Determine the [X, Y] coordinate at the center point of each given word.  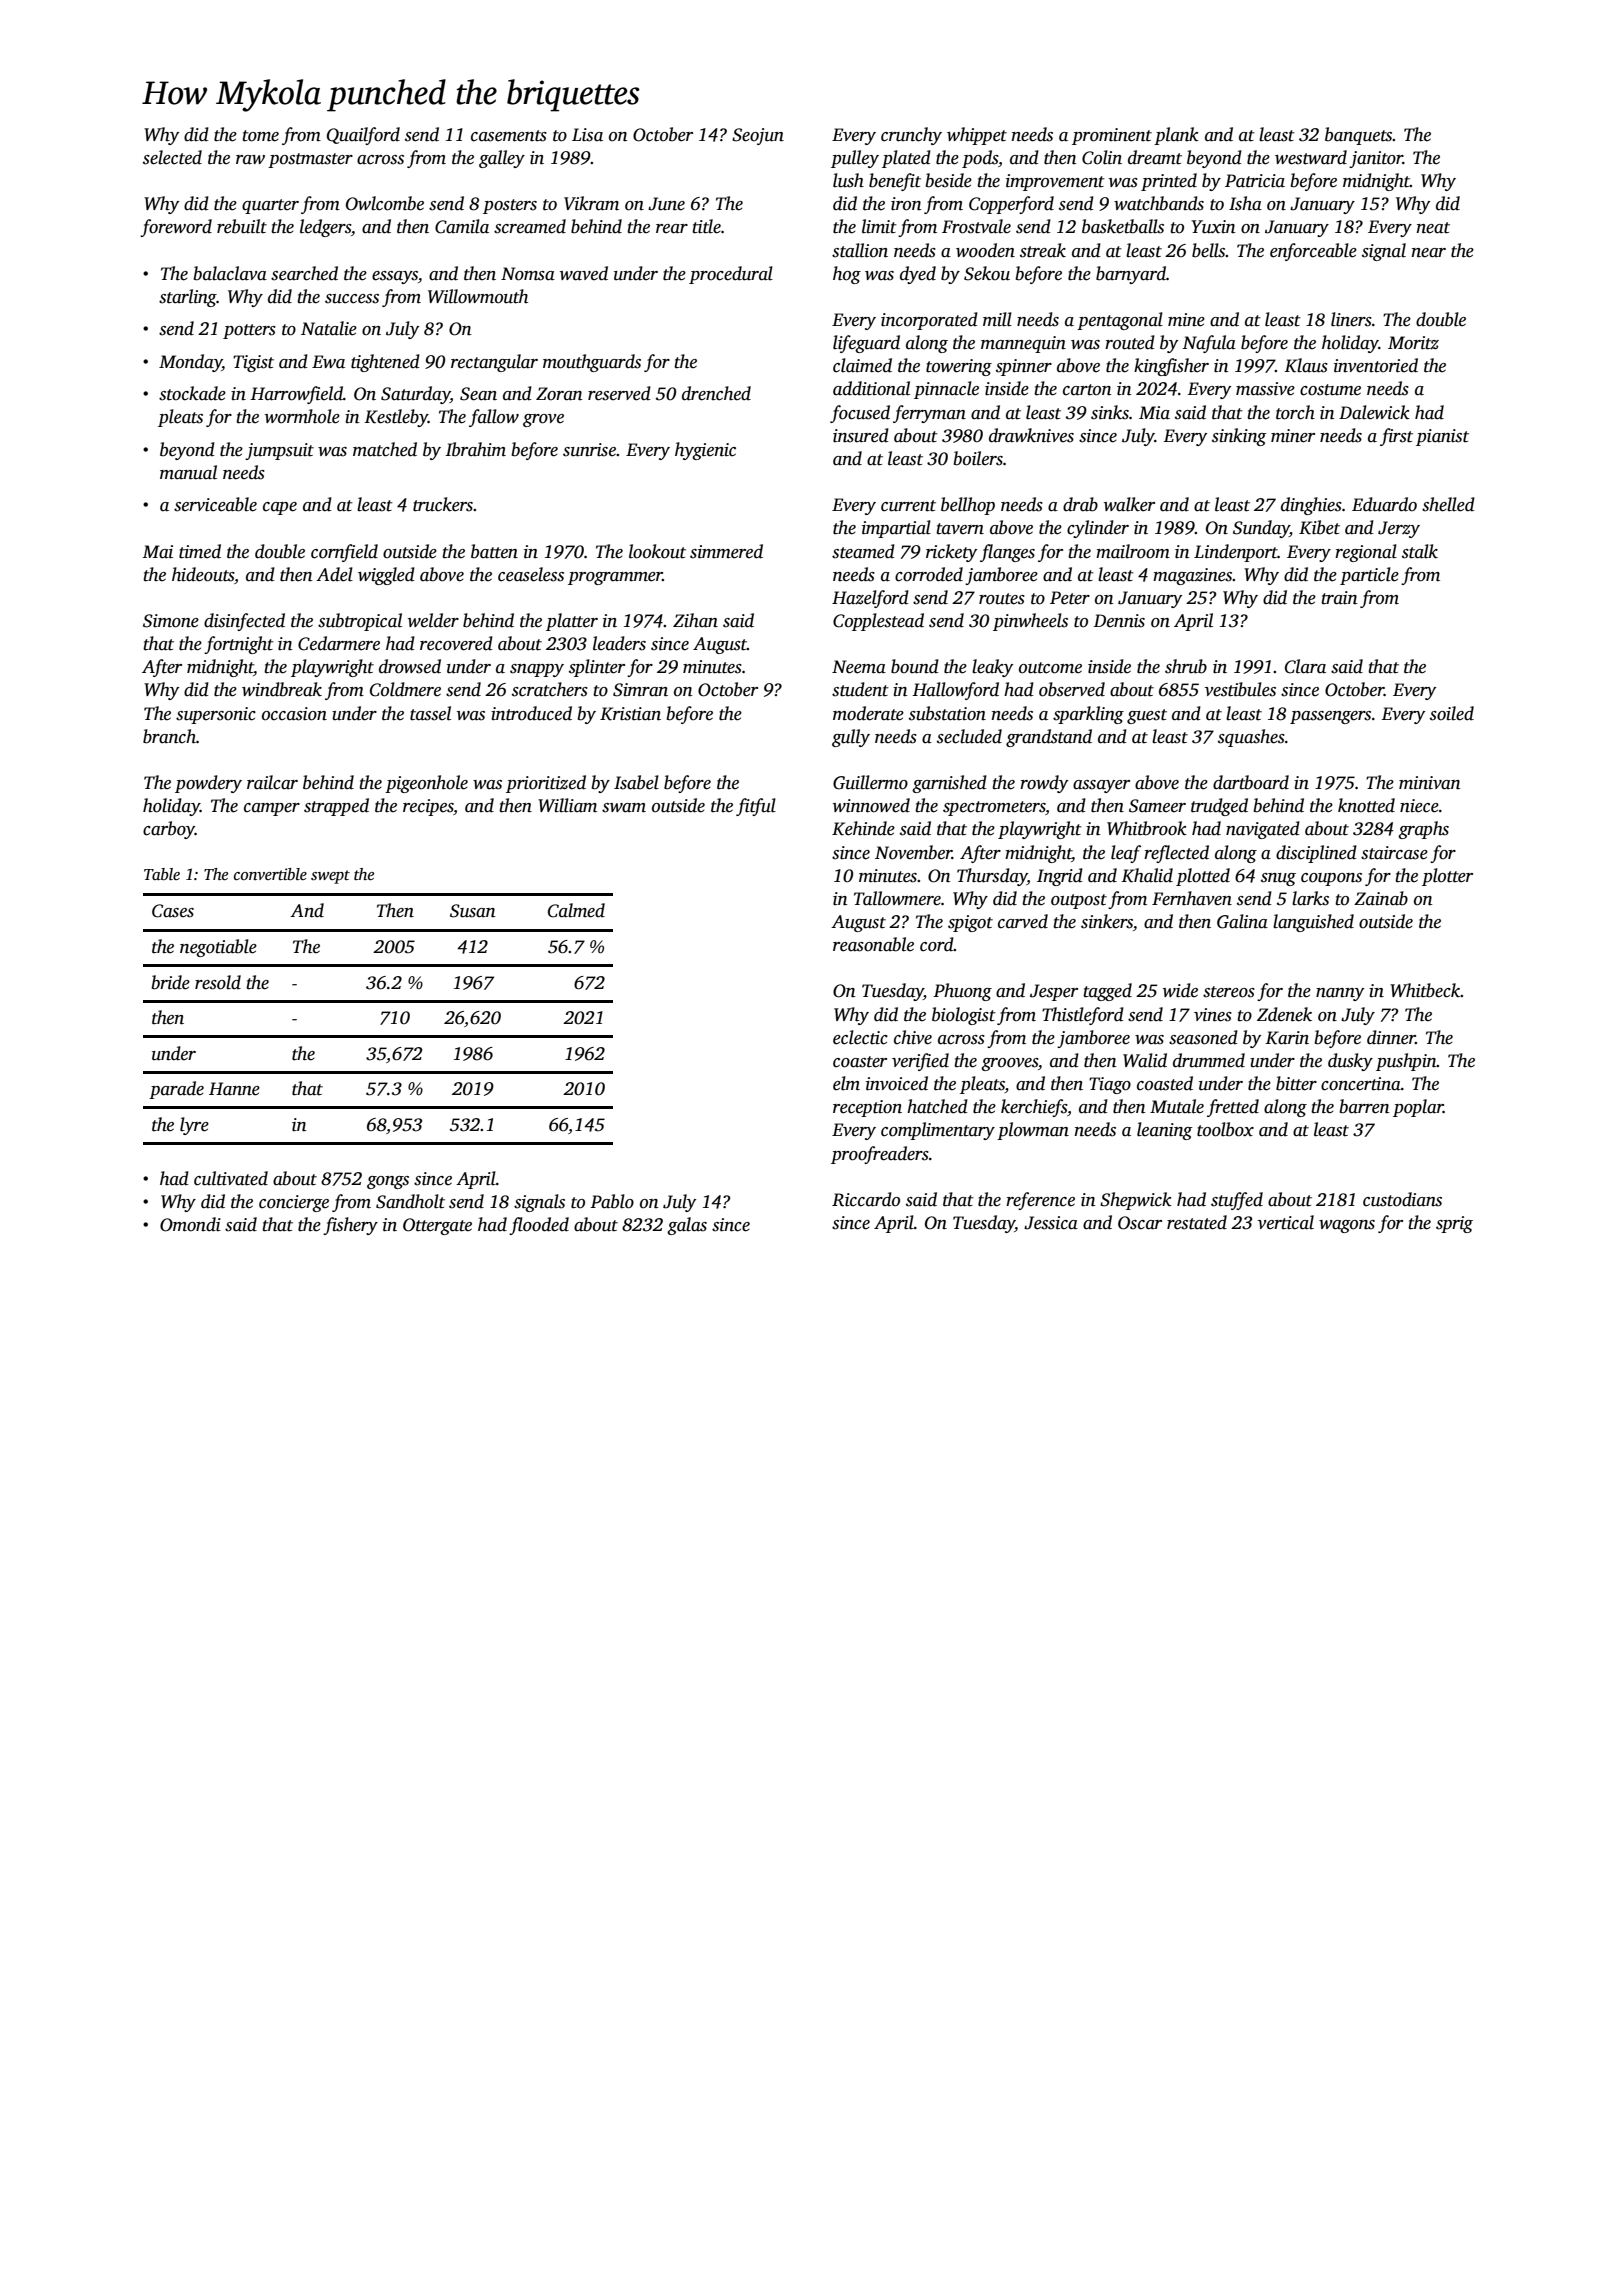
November [913, 852]
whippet [977, 136]
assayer [1101, 786]
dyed [918, 275]
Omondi [190, 1224]
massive [1265, 389]
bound [915, 666]
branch [169, 736]
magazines [1193, 576]
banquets [1359, 136]
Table [162, 874]
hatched [937, 1106]
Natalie [329, 328]
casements [509, 136]
